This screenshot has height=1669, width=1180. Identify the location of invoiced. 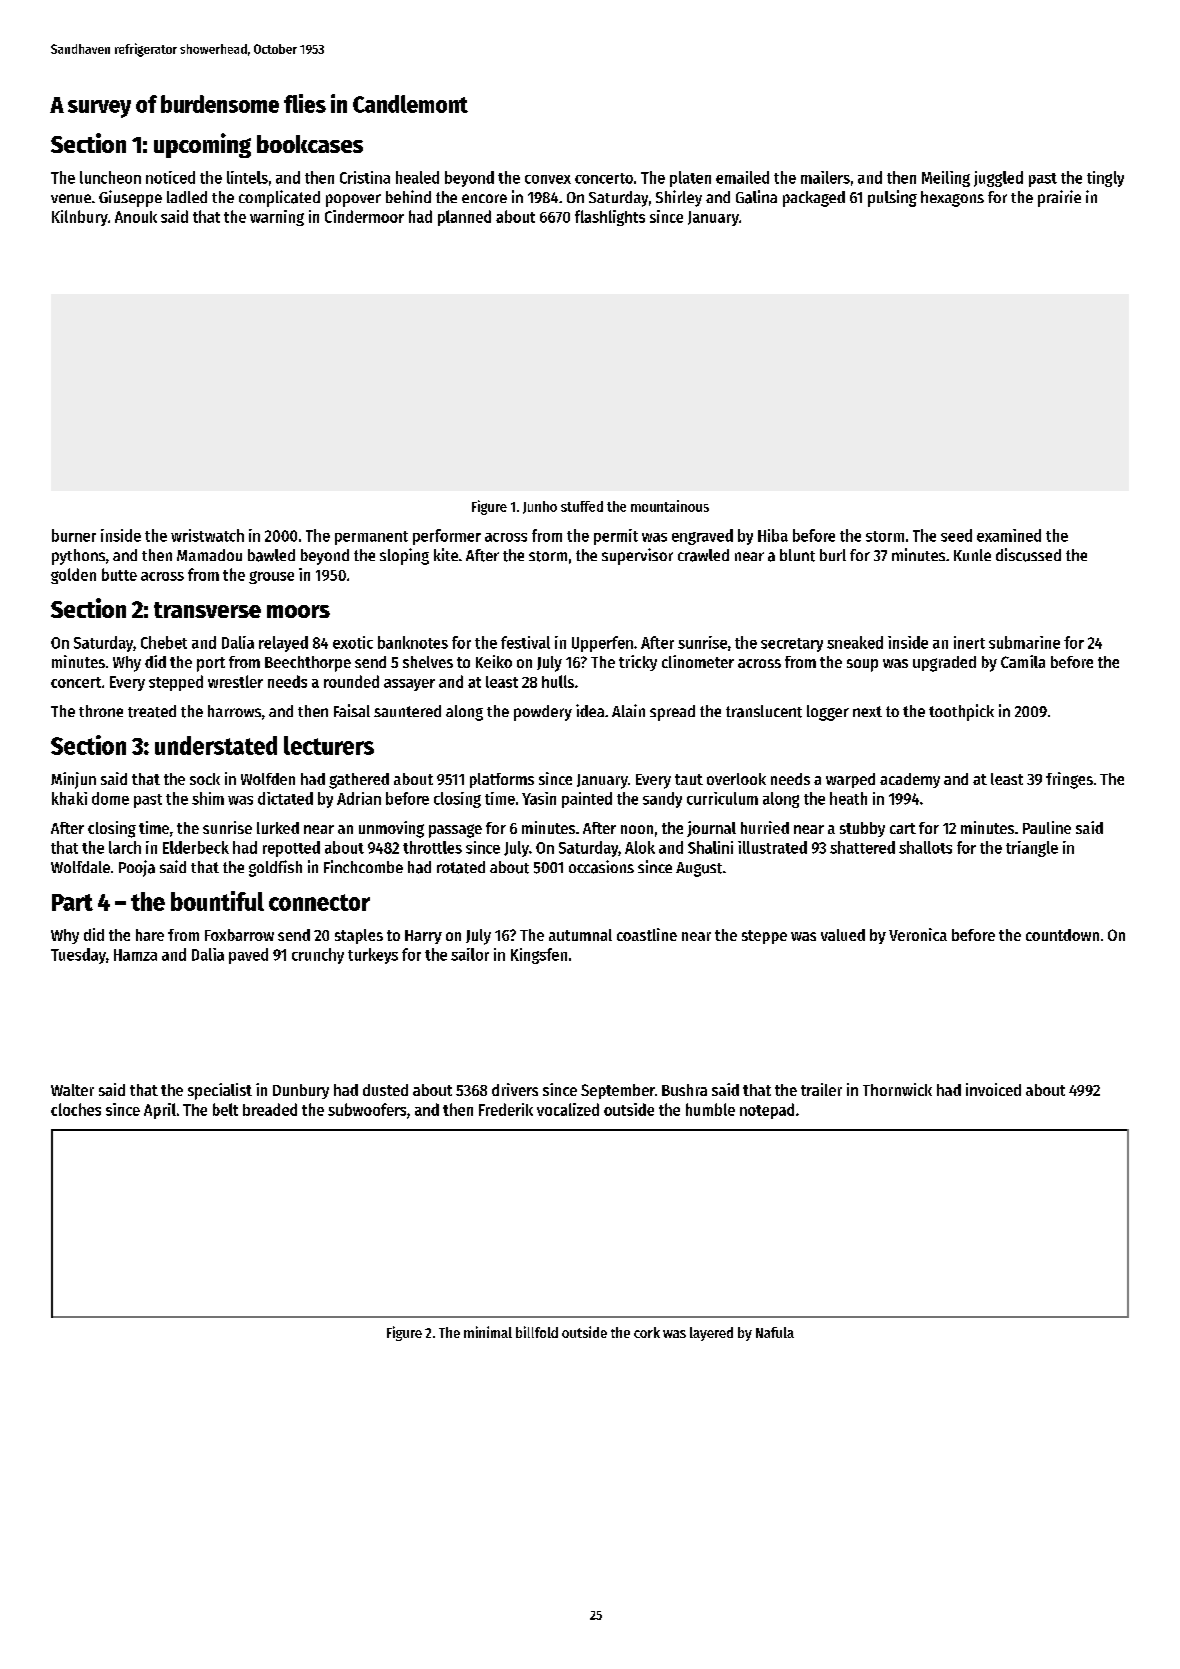
(993, 1089).
